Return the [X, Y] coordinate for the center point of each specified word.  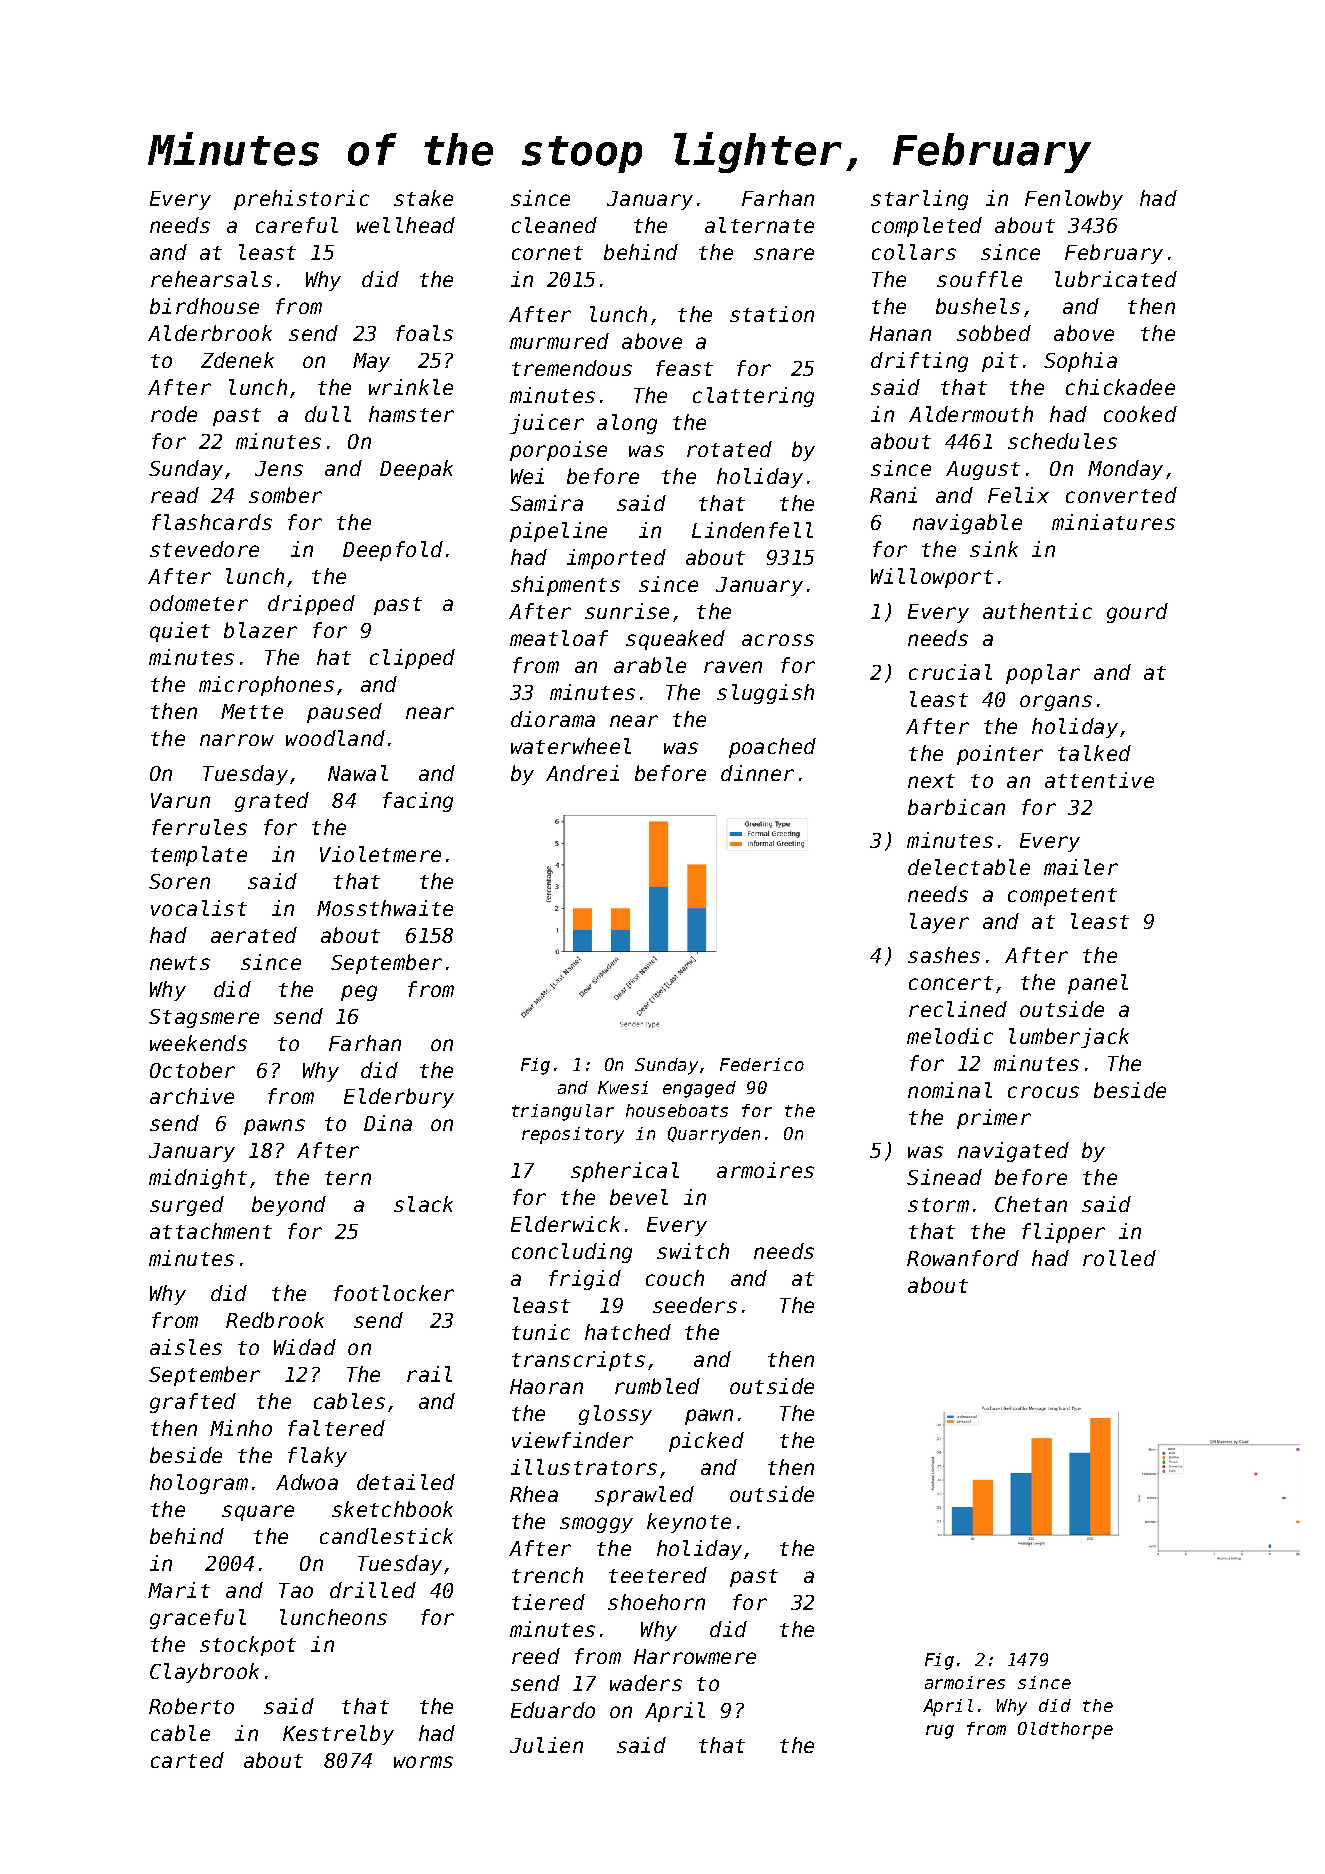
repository [573, 1135]
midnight [198, 1179]
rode [174, 414]
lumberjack [1069, 1038]
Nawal [358, 773]
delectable [969, 867]
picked [706, 1442]
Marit [179, 1590]
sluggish [765, 694]
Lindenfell [752, 530]
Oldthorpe [1065, 1730]
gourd [1137, 613]
